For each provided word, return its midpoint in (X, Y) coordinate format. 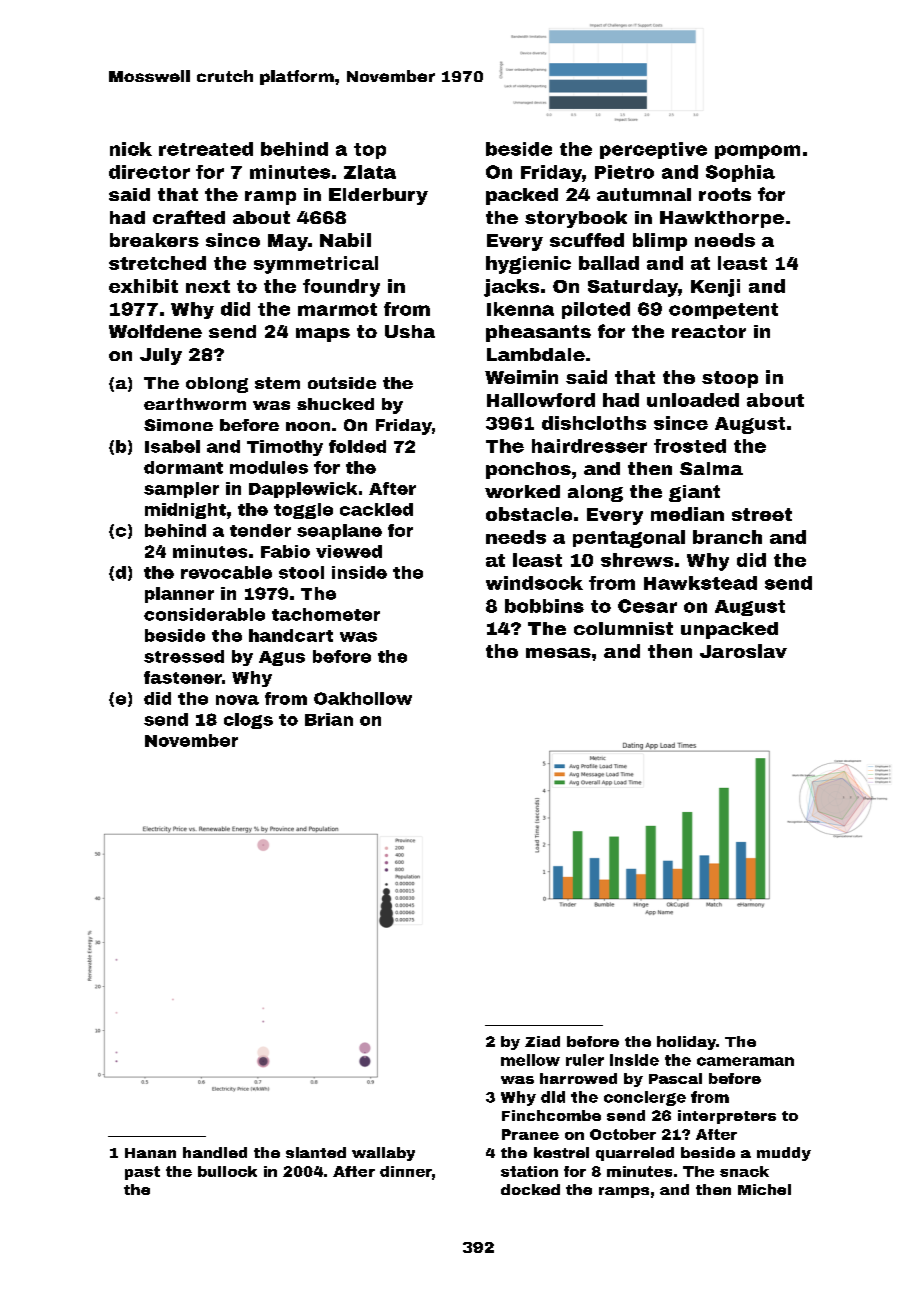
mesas (558, 653)
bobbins (544, 606)
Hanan (150, 1153)
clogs (248, 721)
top (370, 151)
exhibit (143, 286)
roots (725, 194)
